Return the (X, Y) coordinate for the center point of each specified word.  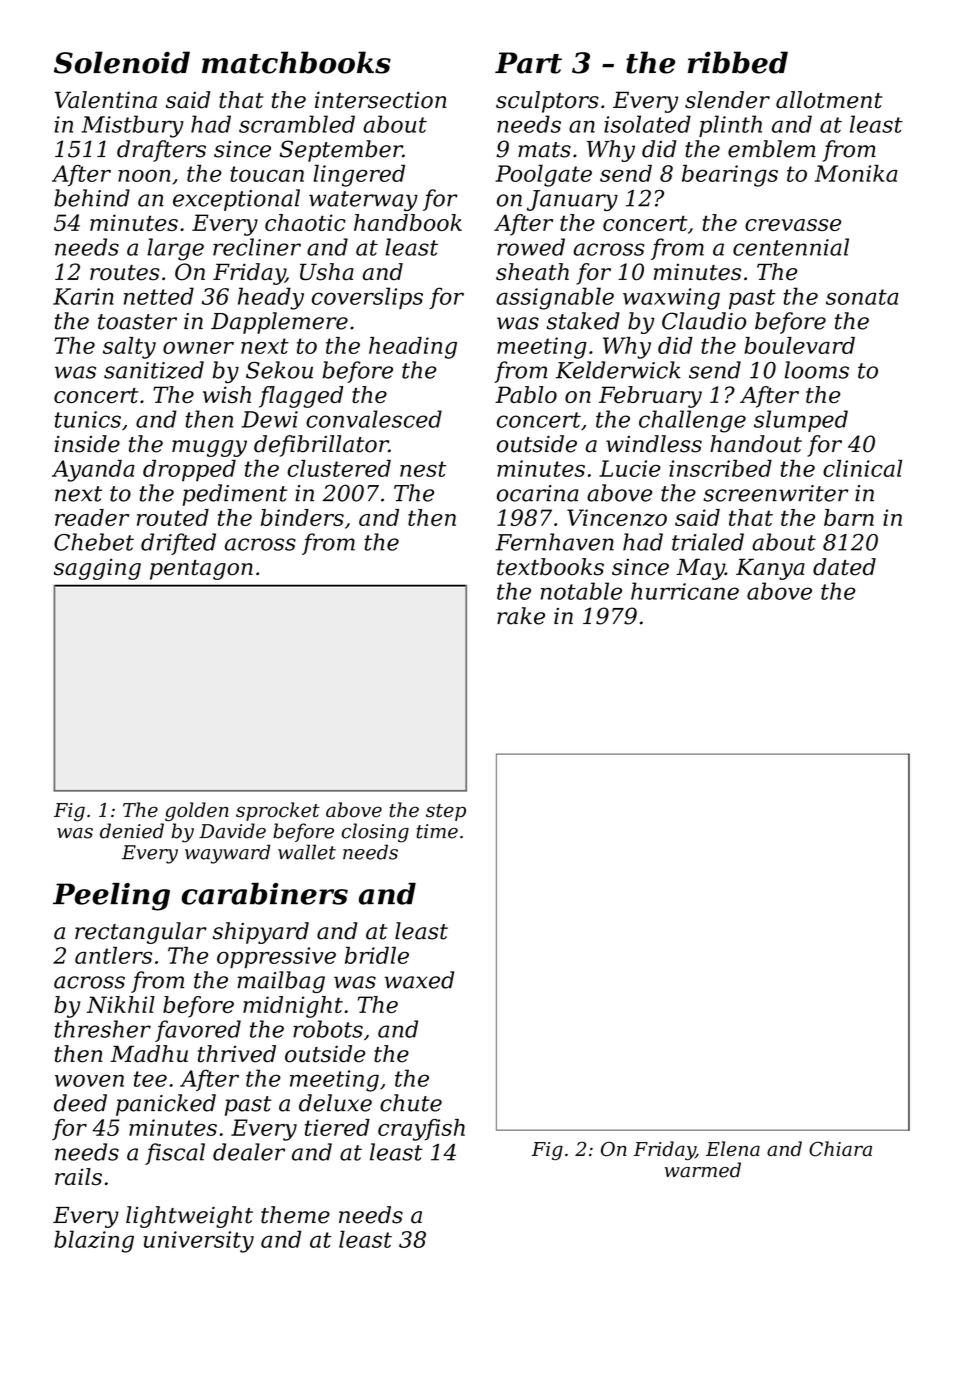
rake (521, 616)
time (437, 831)
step (446, 812)
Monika (856, 173)
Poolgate (543, 176)
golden (197, 811)
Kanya (770, 569)
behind (92, 198)
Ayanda (93, 471)
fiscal (175, 1154)
